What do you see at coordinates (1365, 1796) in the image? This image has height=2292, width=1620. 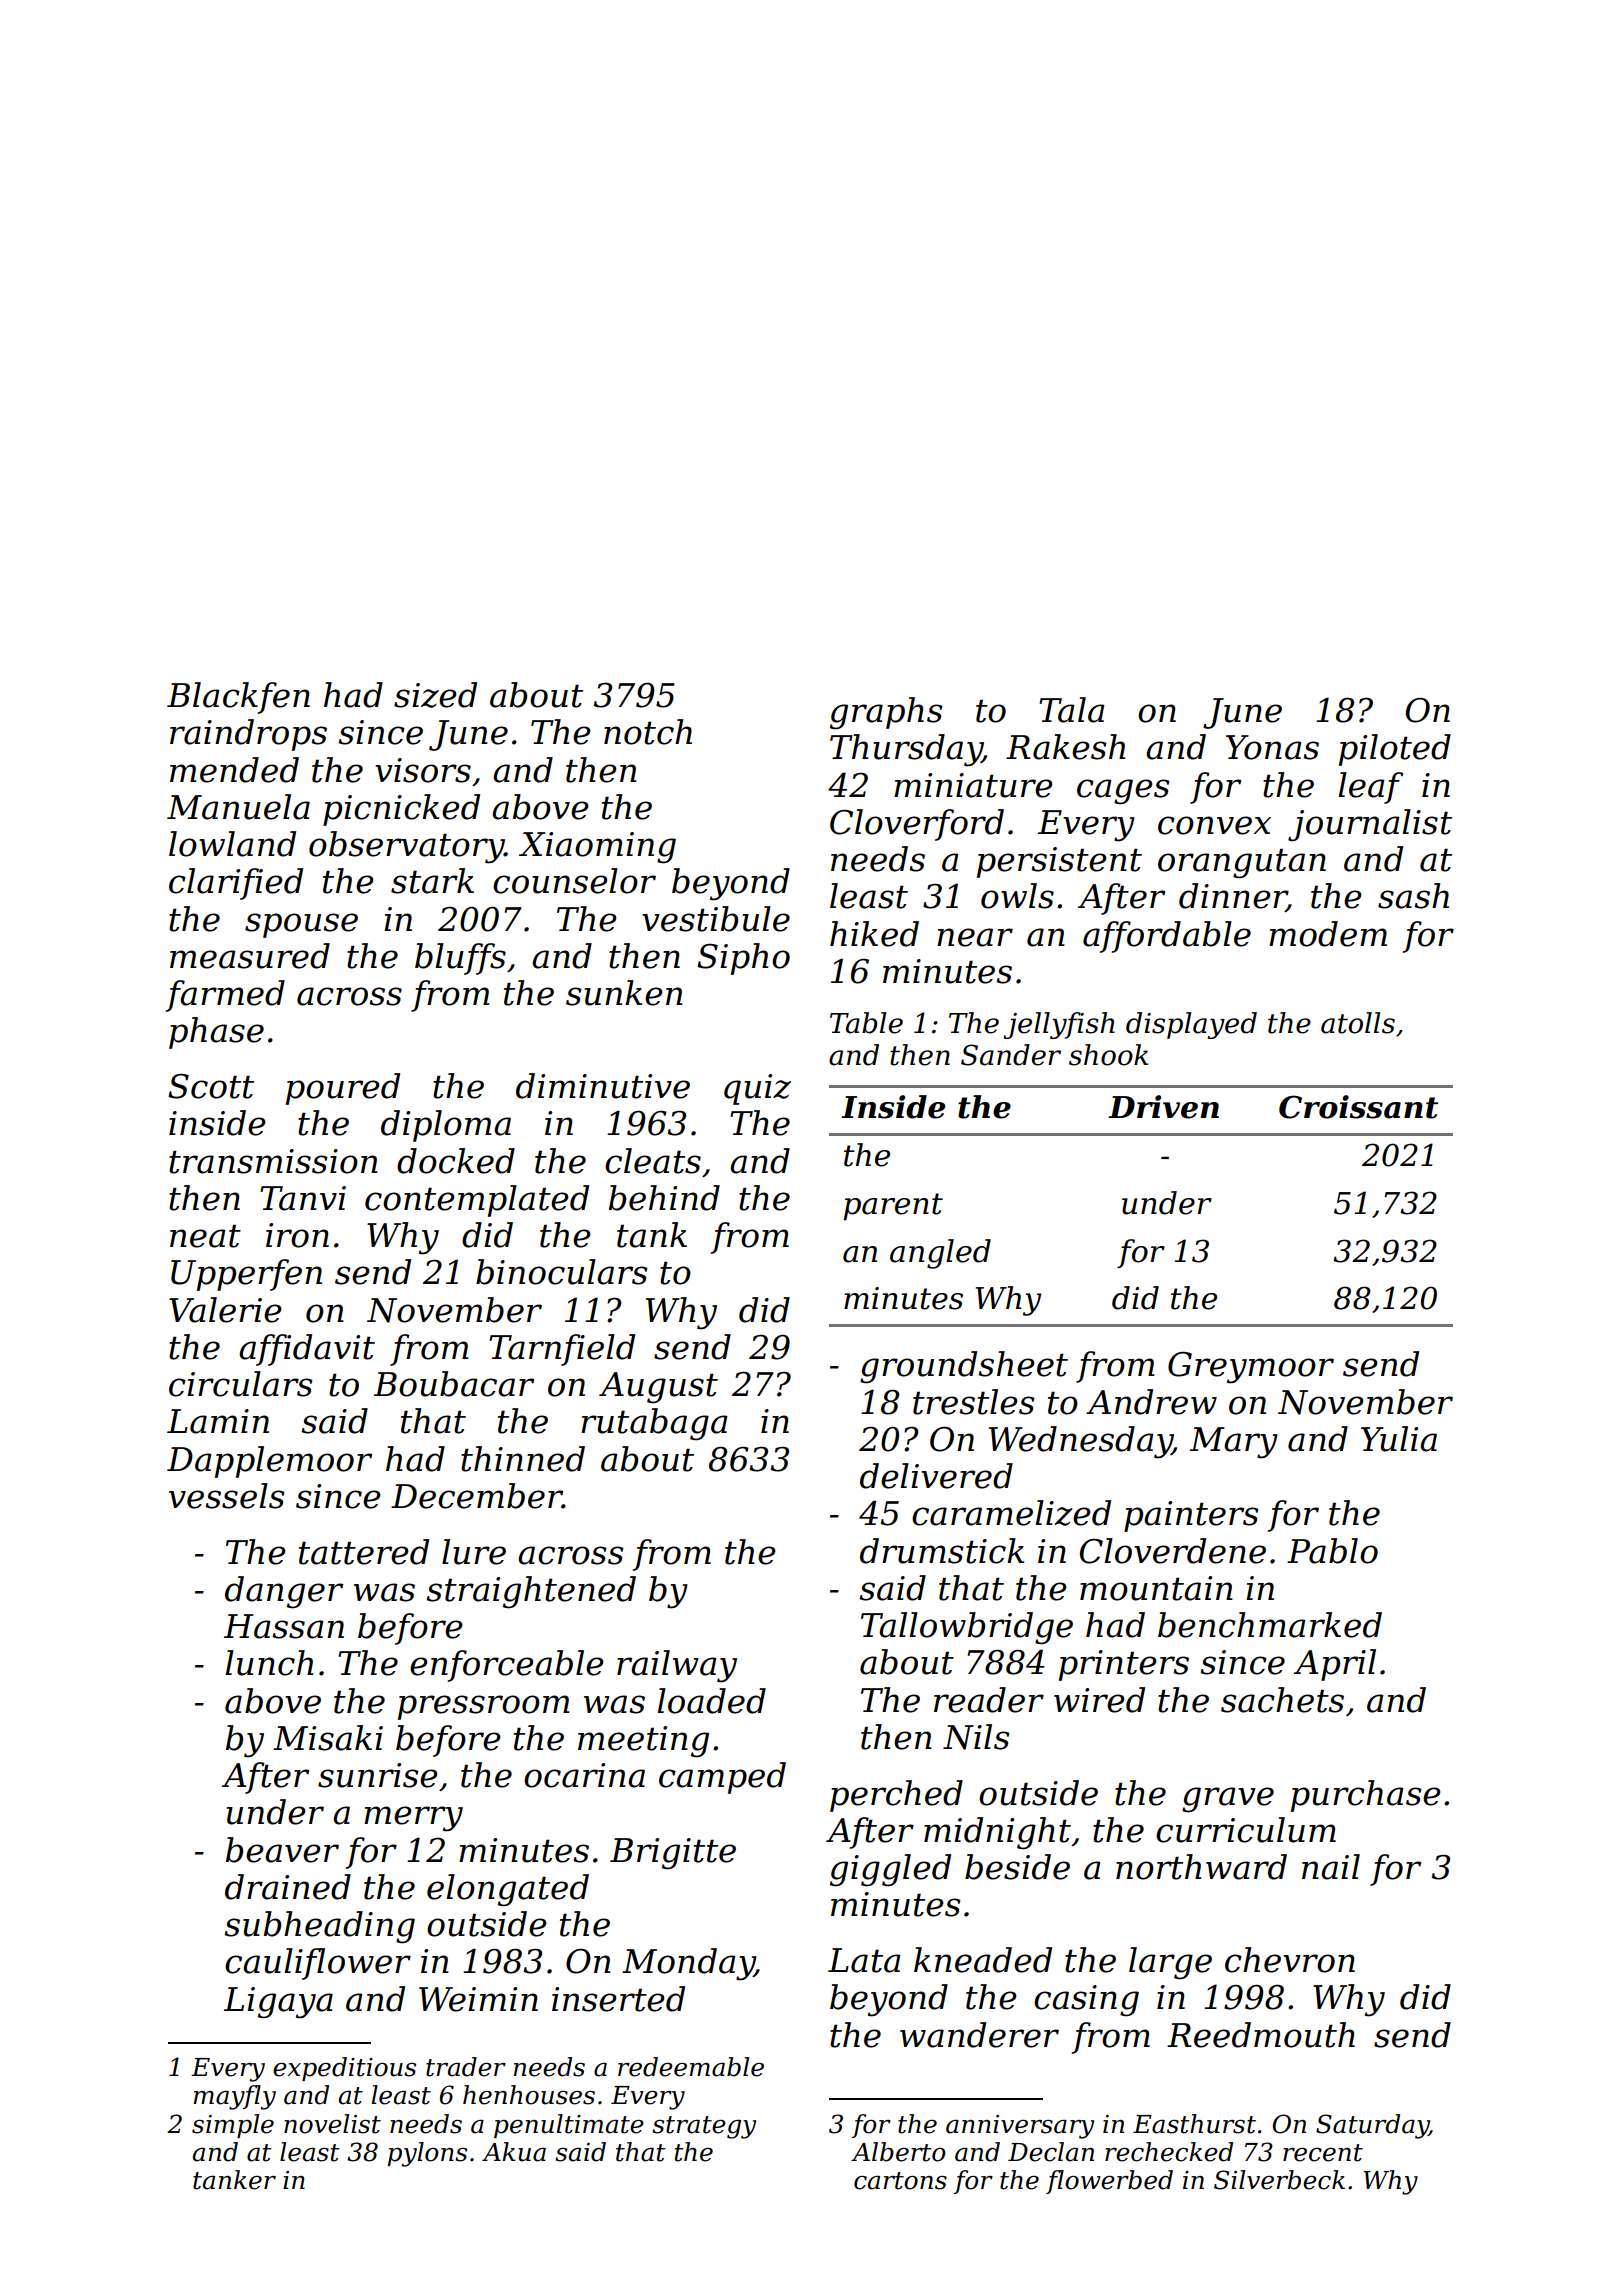 I see `purchase` at bounding box center [1365, 1796].
